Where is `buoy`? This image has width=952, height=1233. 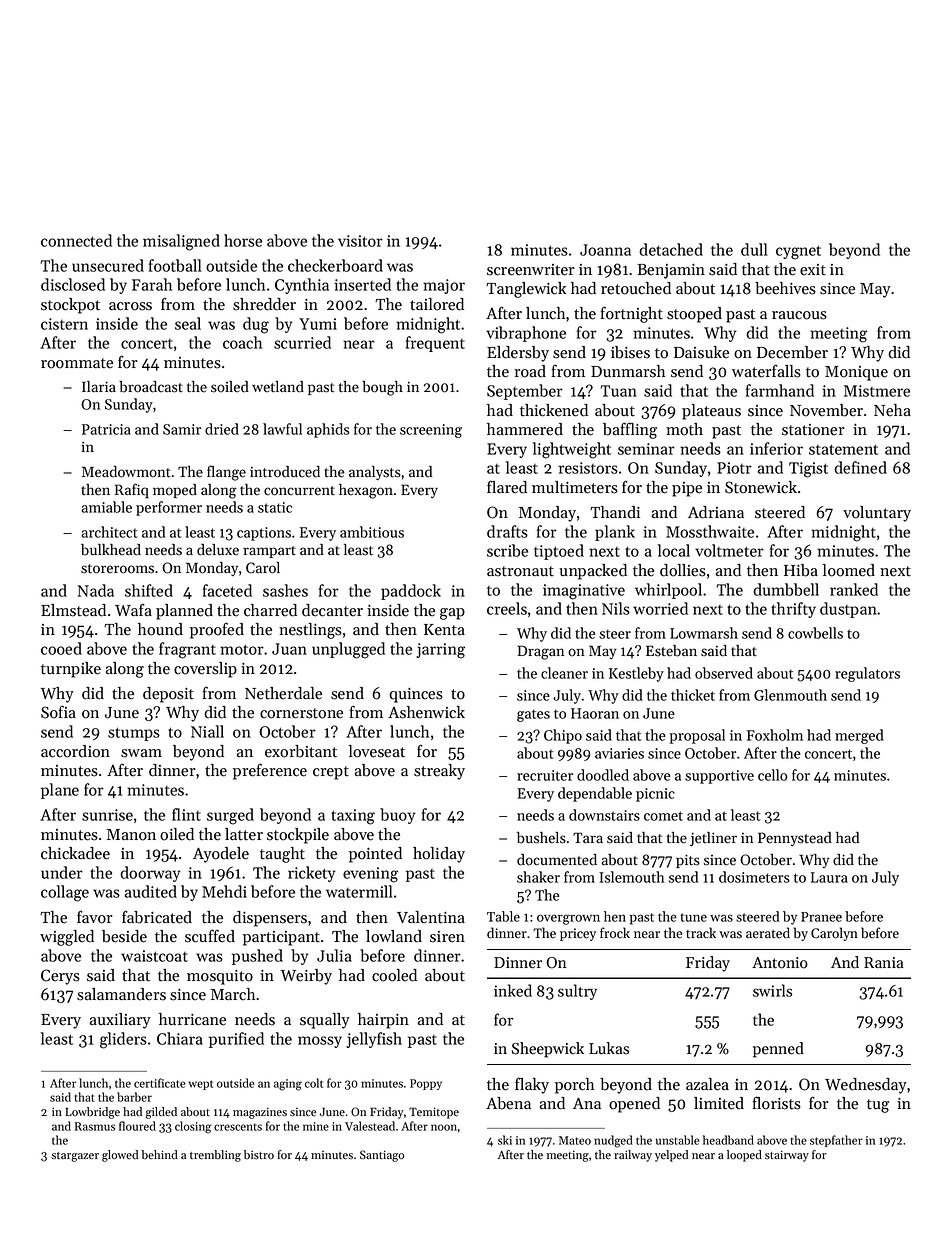 buoy is located at coordinates (397, 816).
